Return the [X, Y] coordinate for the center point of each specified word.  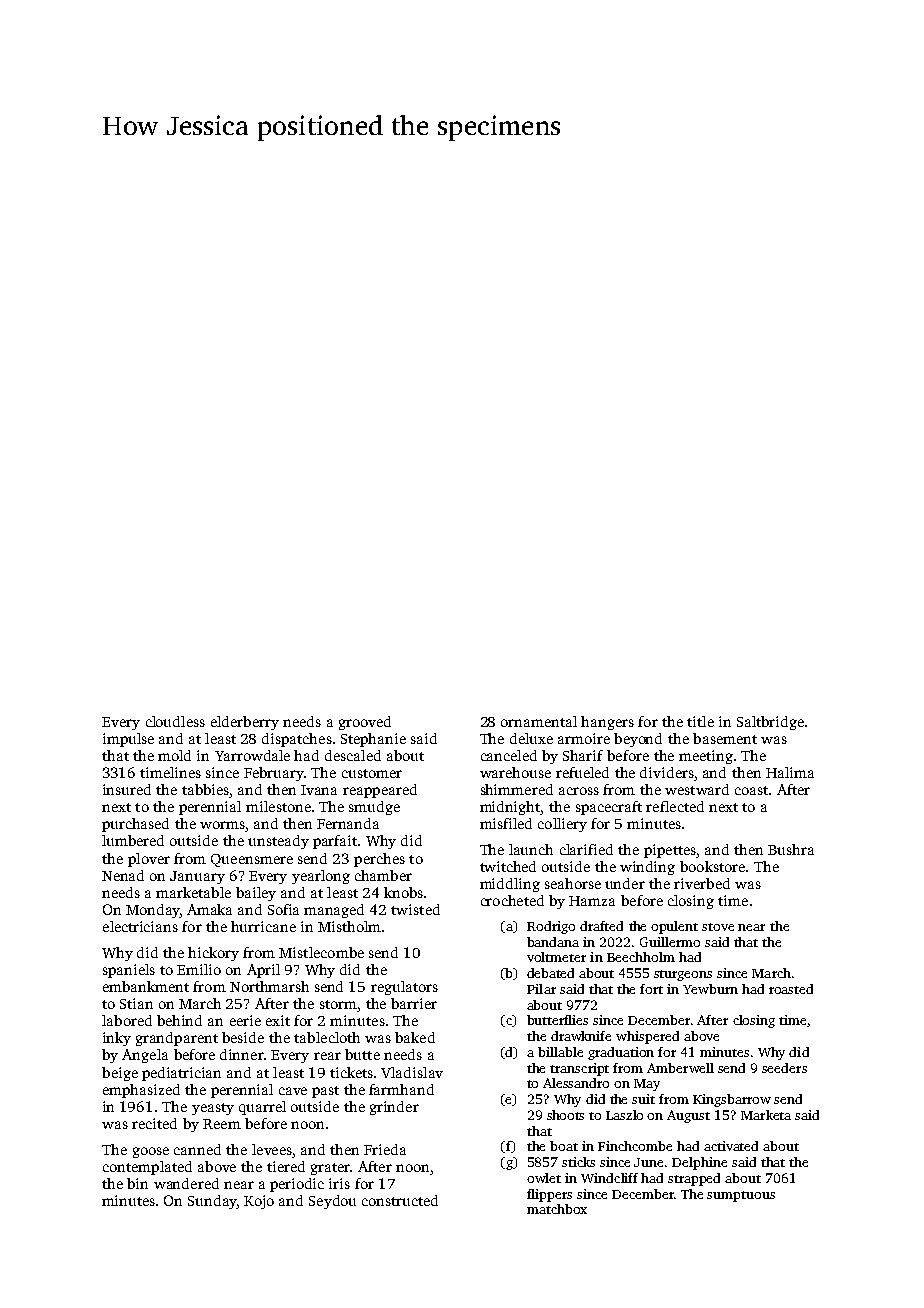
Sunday [212, 1202]
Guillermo [670, 942]
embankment [146, 986]
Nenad [123, 875]
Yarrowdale [252, 755]
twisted [415, 909]
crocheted [512, 900]
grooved [365, 723]
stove [718, 927]
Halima [790, 772]
